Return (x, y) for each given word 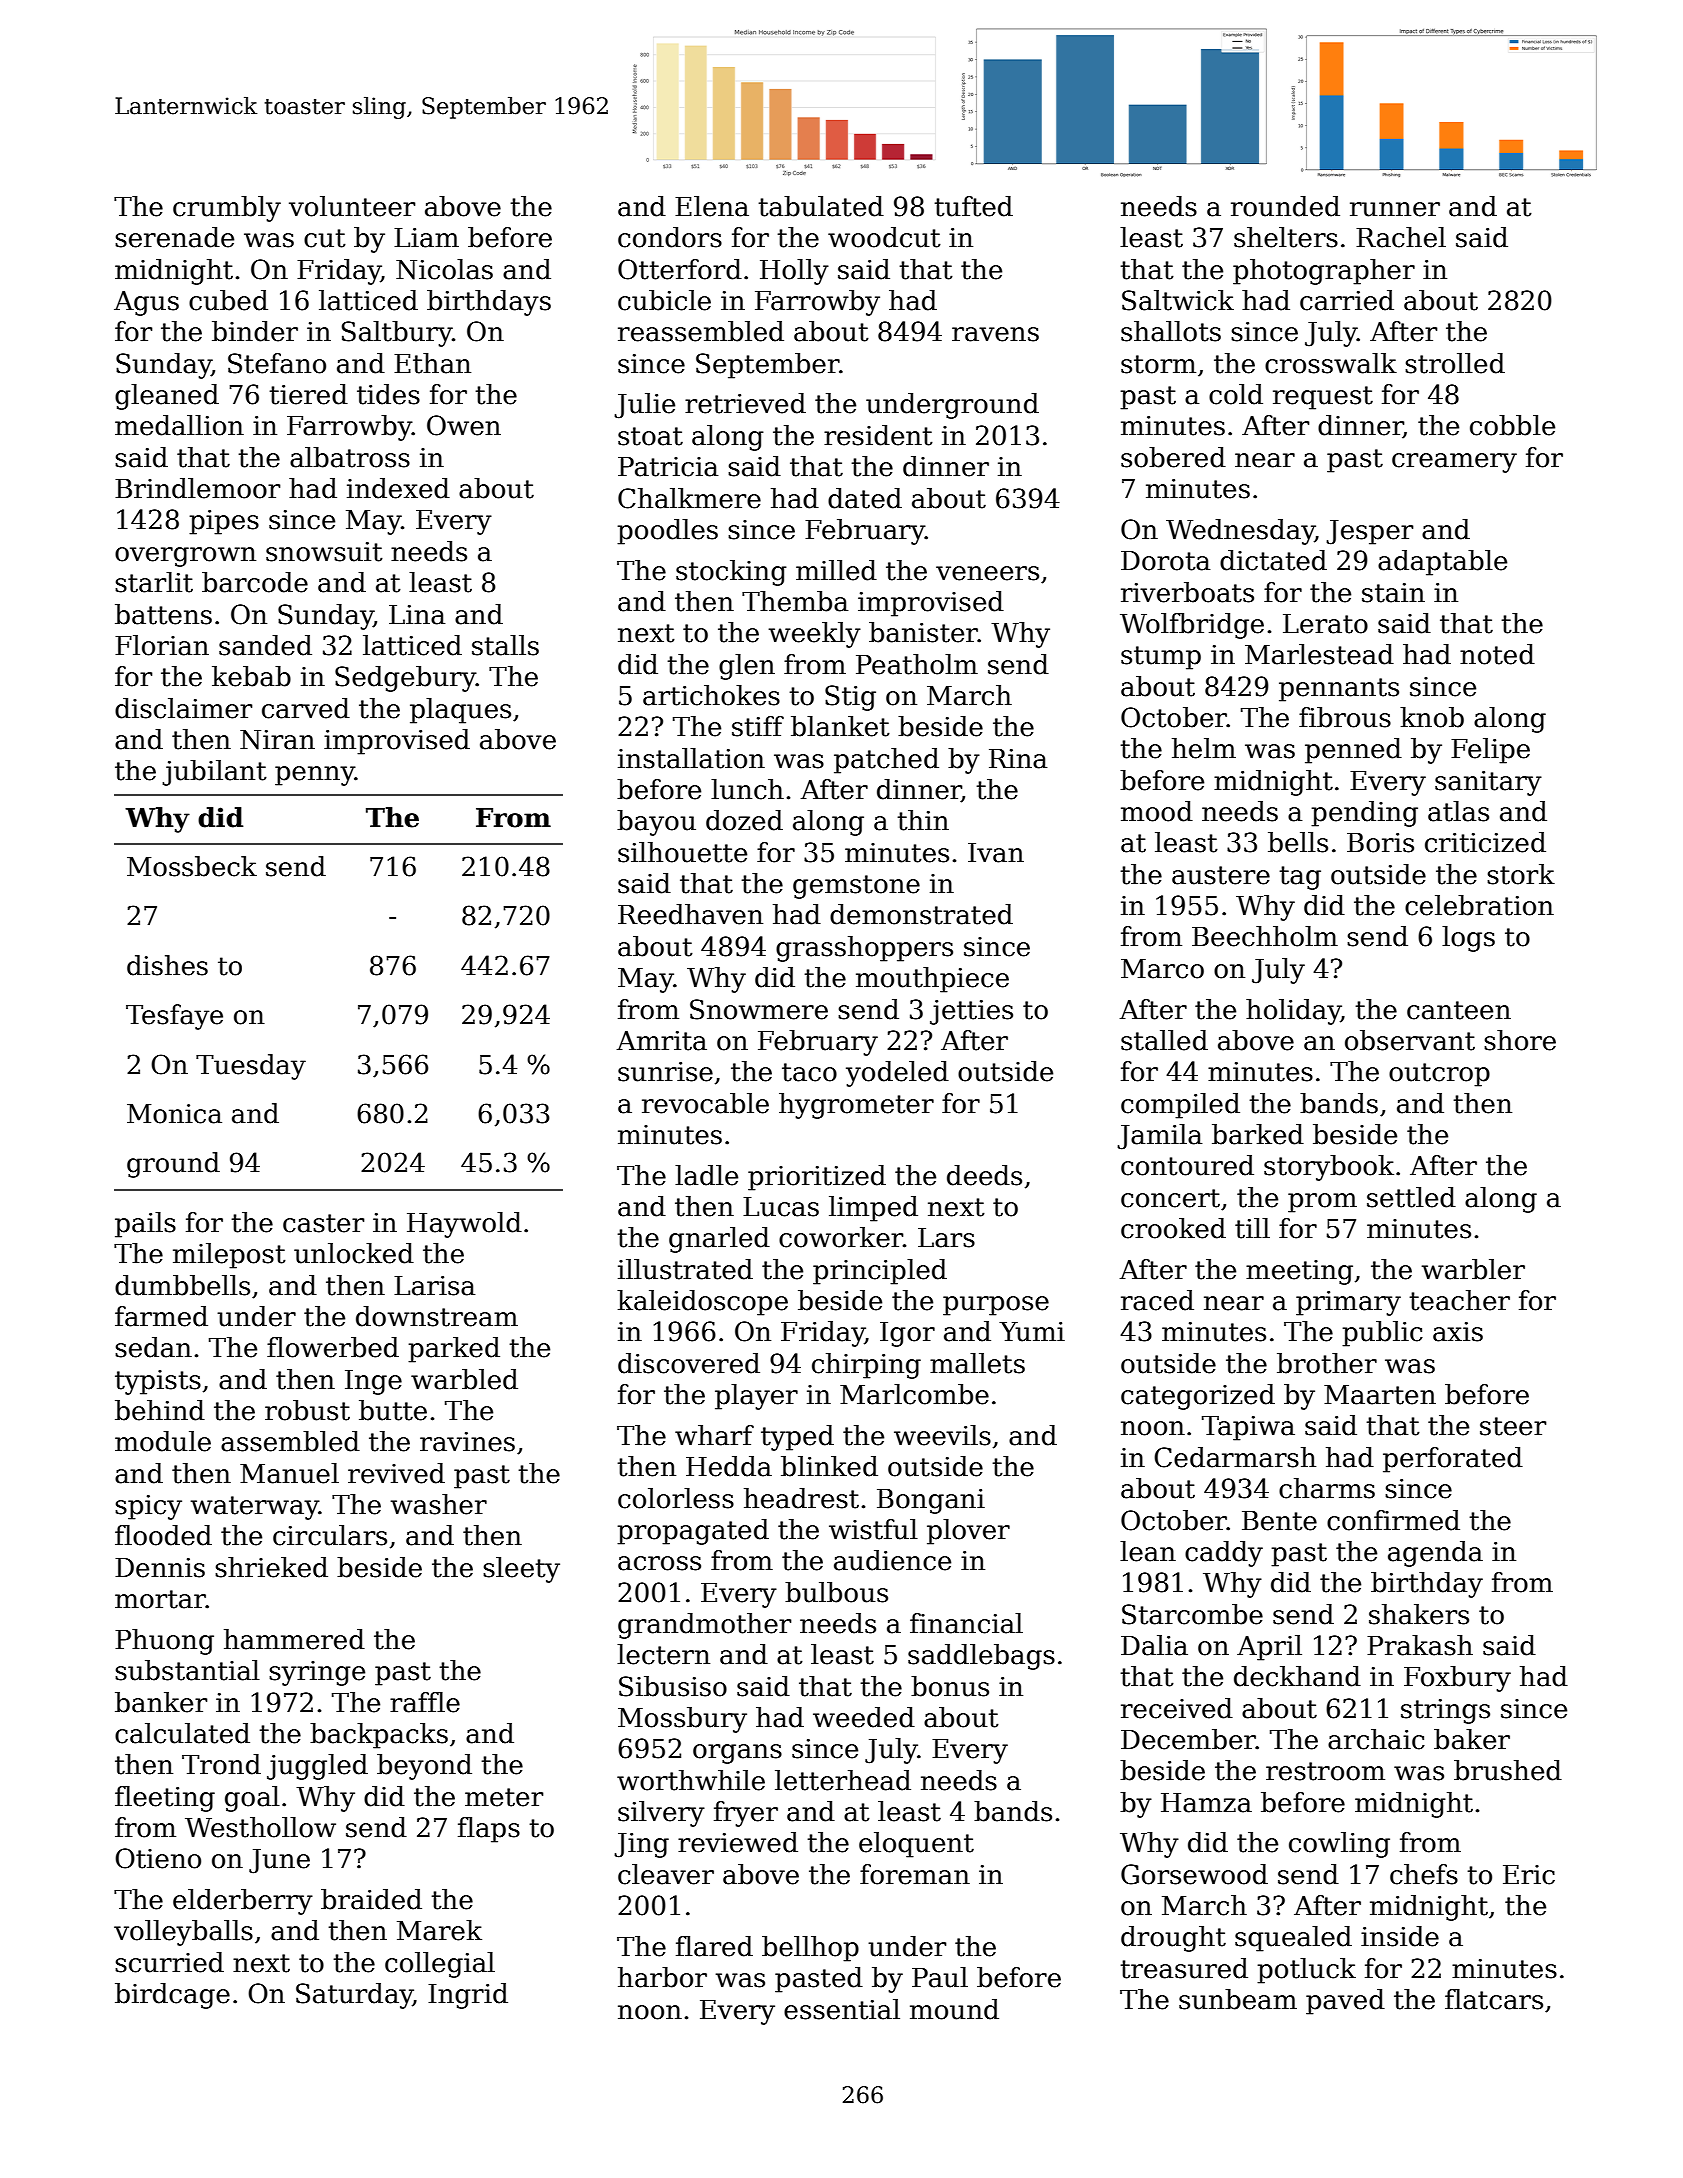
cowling (1339, 1845)
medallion (179, 425)
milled (836, 570)
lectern (663, 1654)
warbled (464, 1379)
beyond (424, 1767)
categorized (1198, 1397)
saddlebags (981, 1657)
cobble (1512, 425)
